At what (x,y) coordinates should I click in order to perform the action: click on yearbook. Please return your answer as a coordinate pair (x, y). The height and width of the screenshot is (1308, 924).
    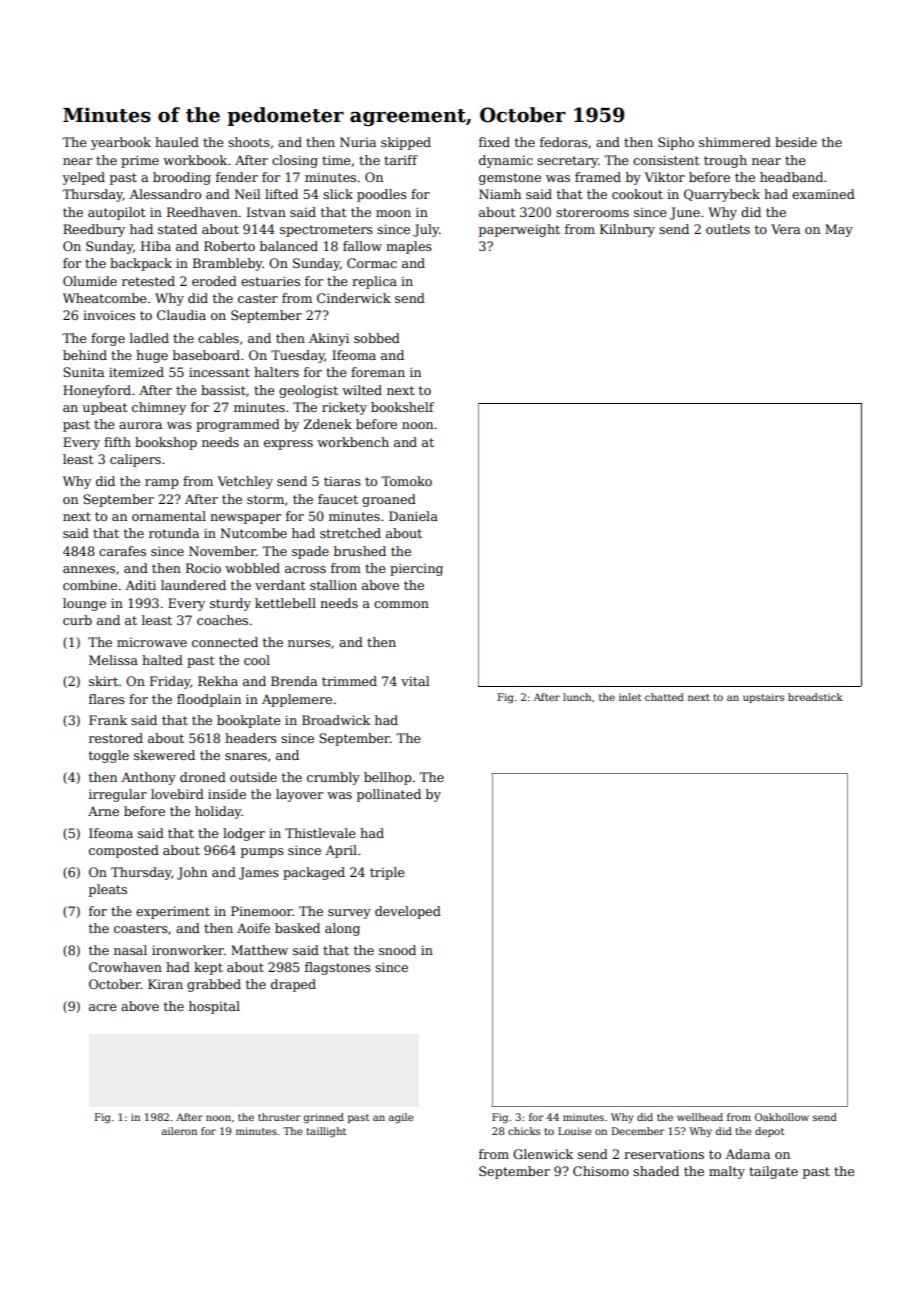
    Looking at the image, I should click on (121, 143).
